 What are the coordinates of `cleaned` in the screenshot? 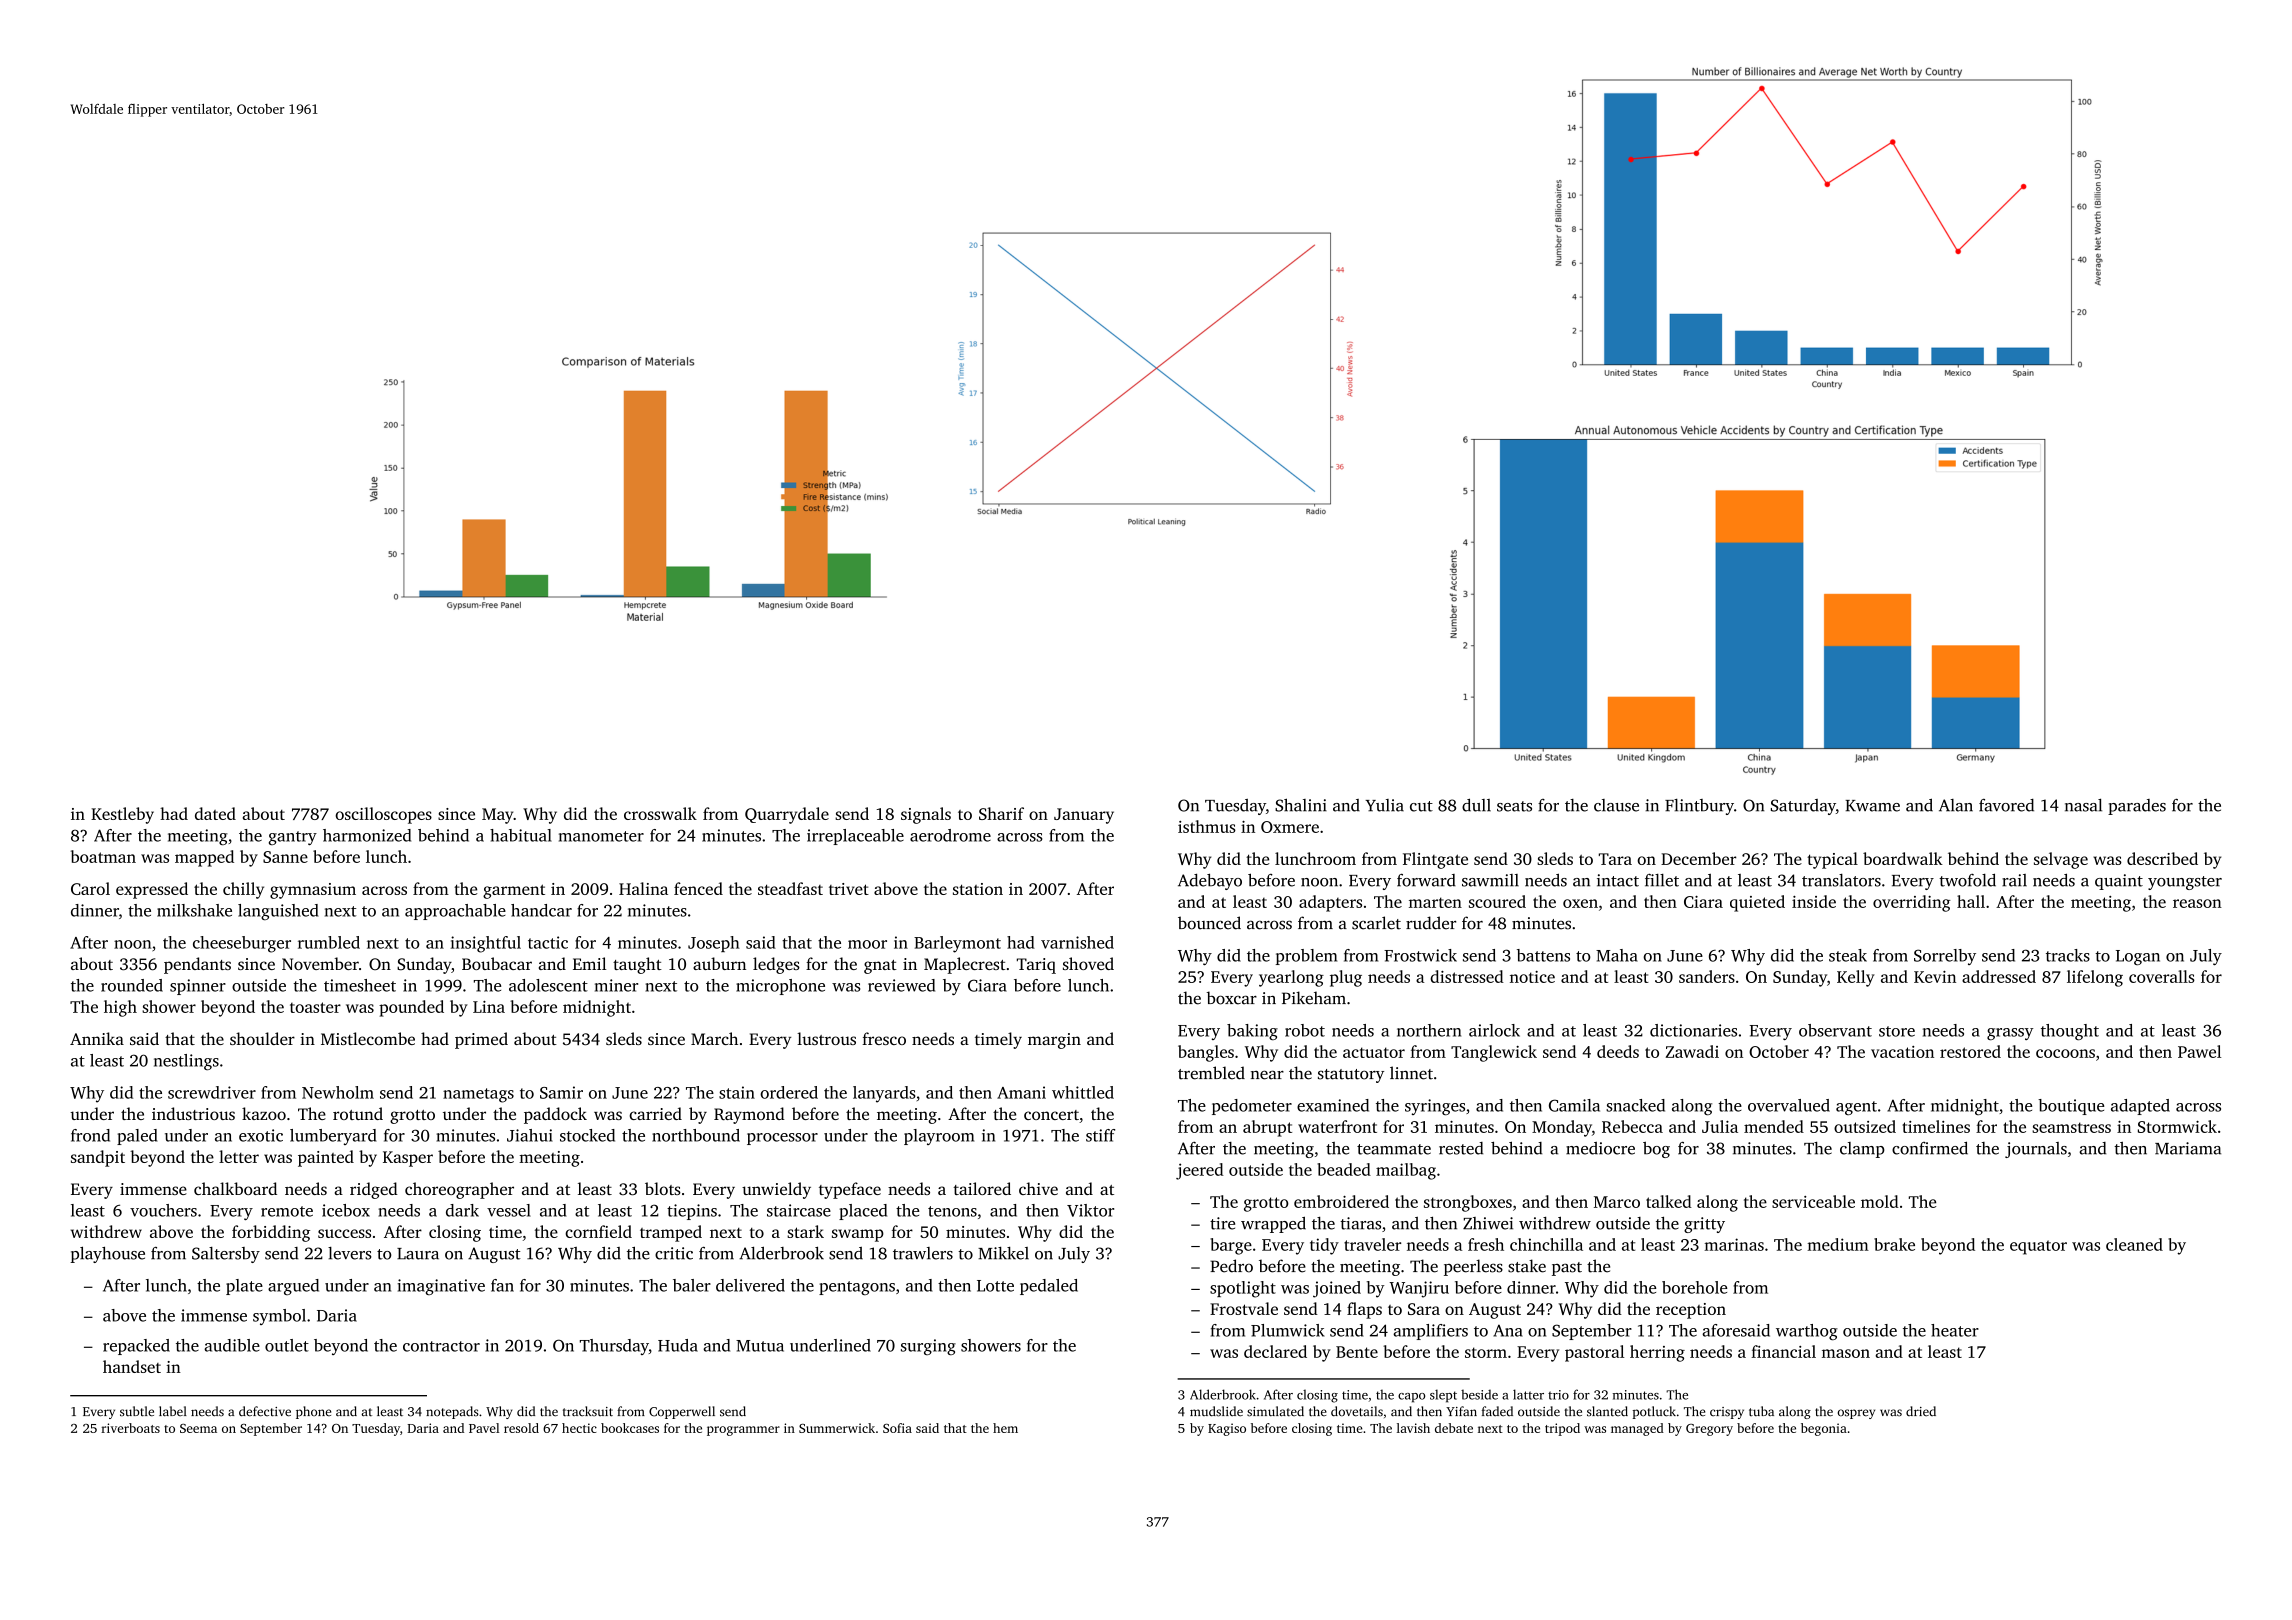 It's located at (2134, 1244).
